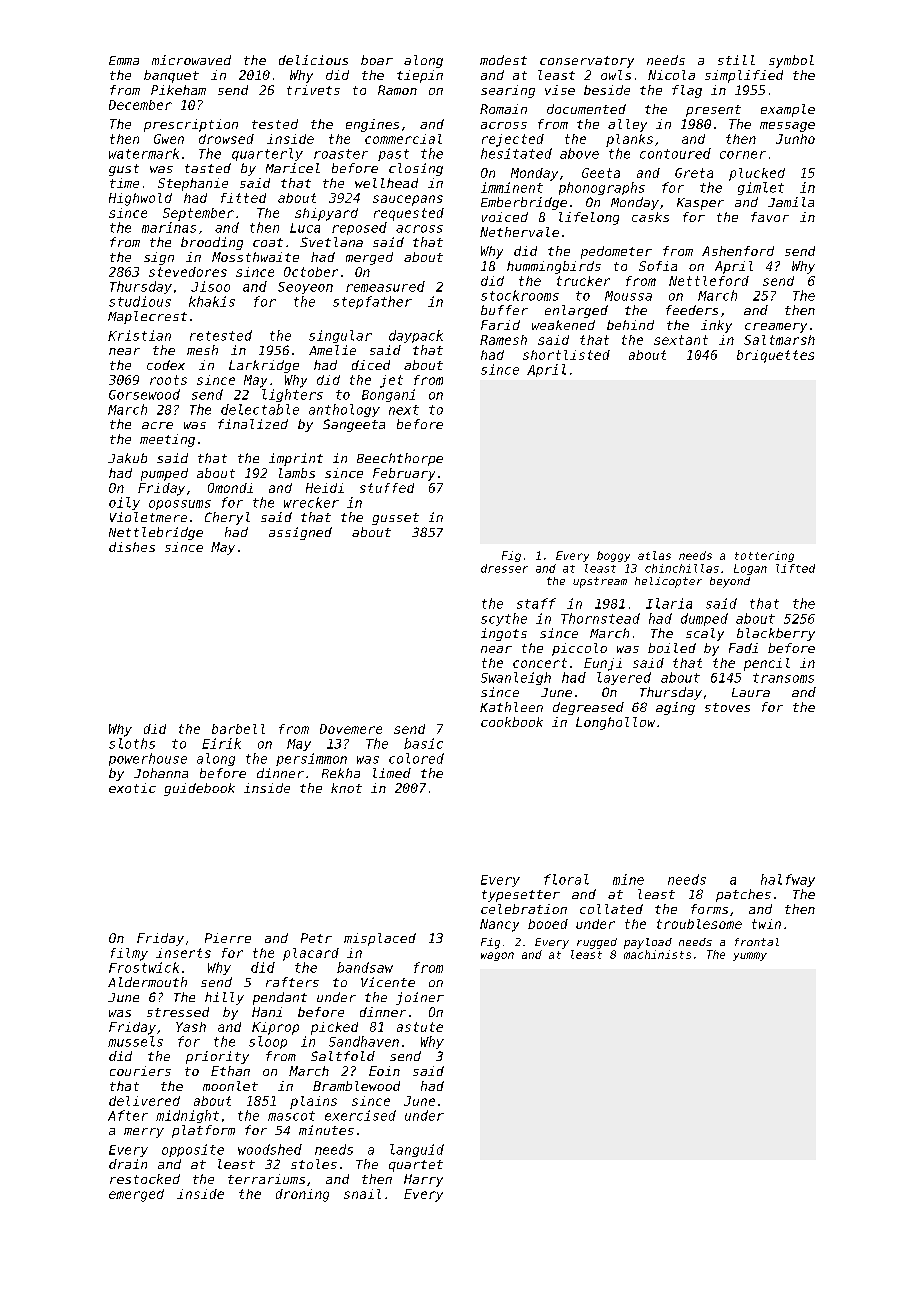 The height and width of the image is (1308, 924). What do you see at coordinates (554, 267) in the image?
I see `hummingbirds` at bounding box center [554, 267].
